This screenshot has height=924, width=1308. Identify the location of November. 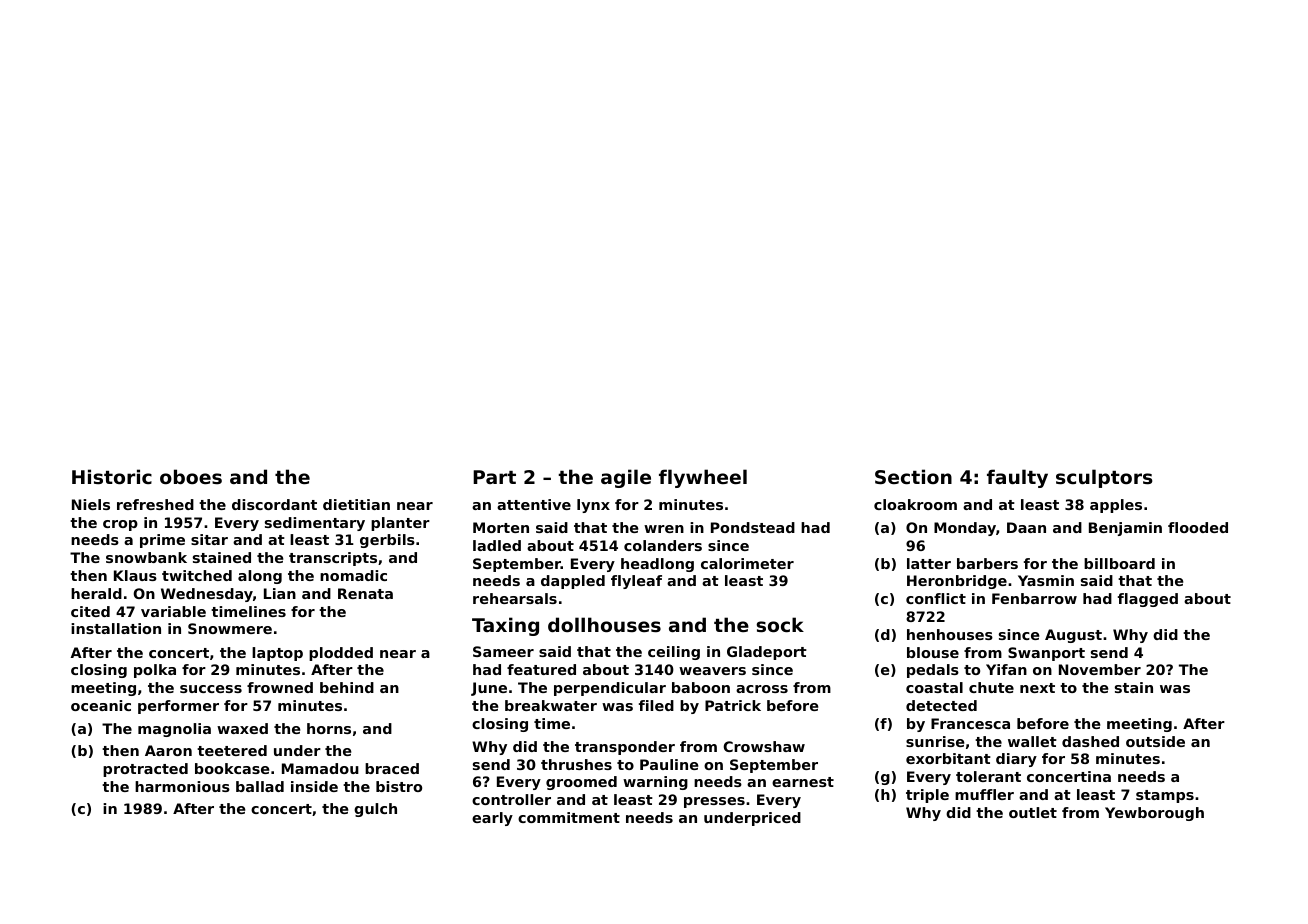
(1100, 669).
